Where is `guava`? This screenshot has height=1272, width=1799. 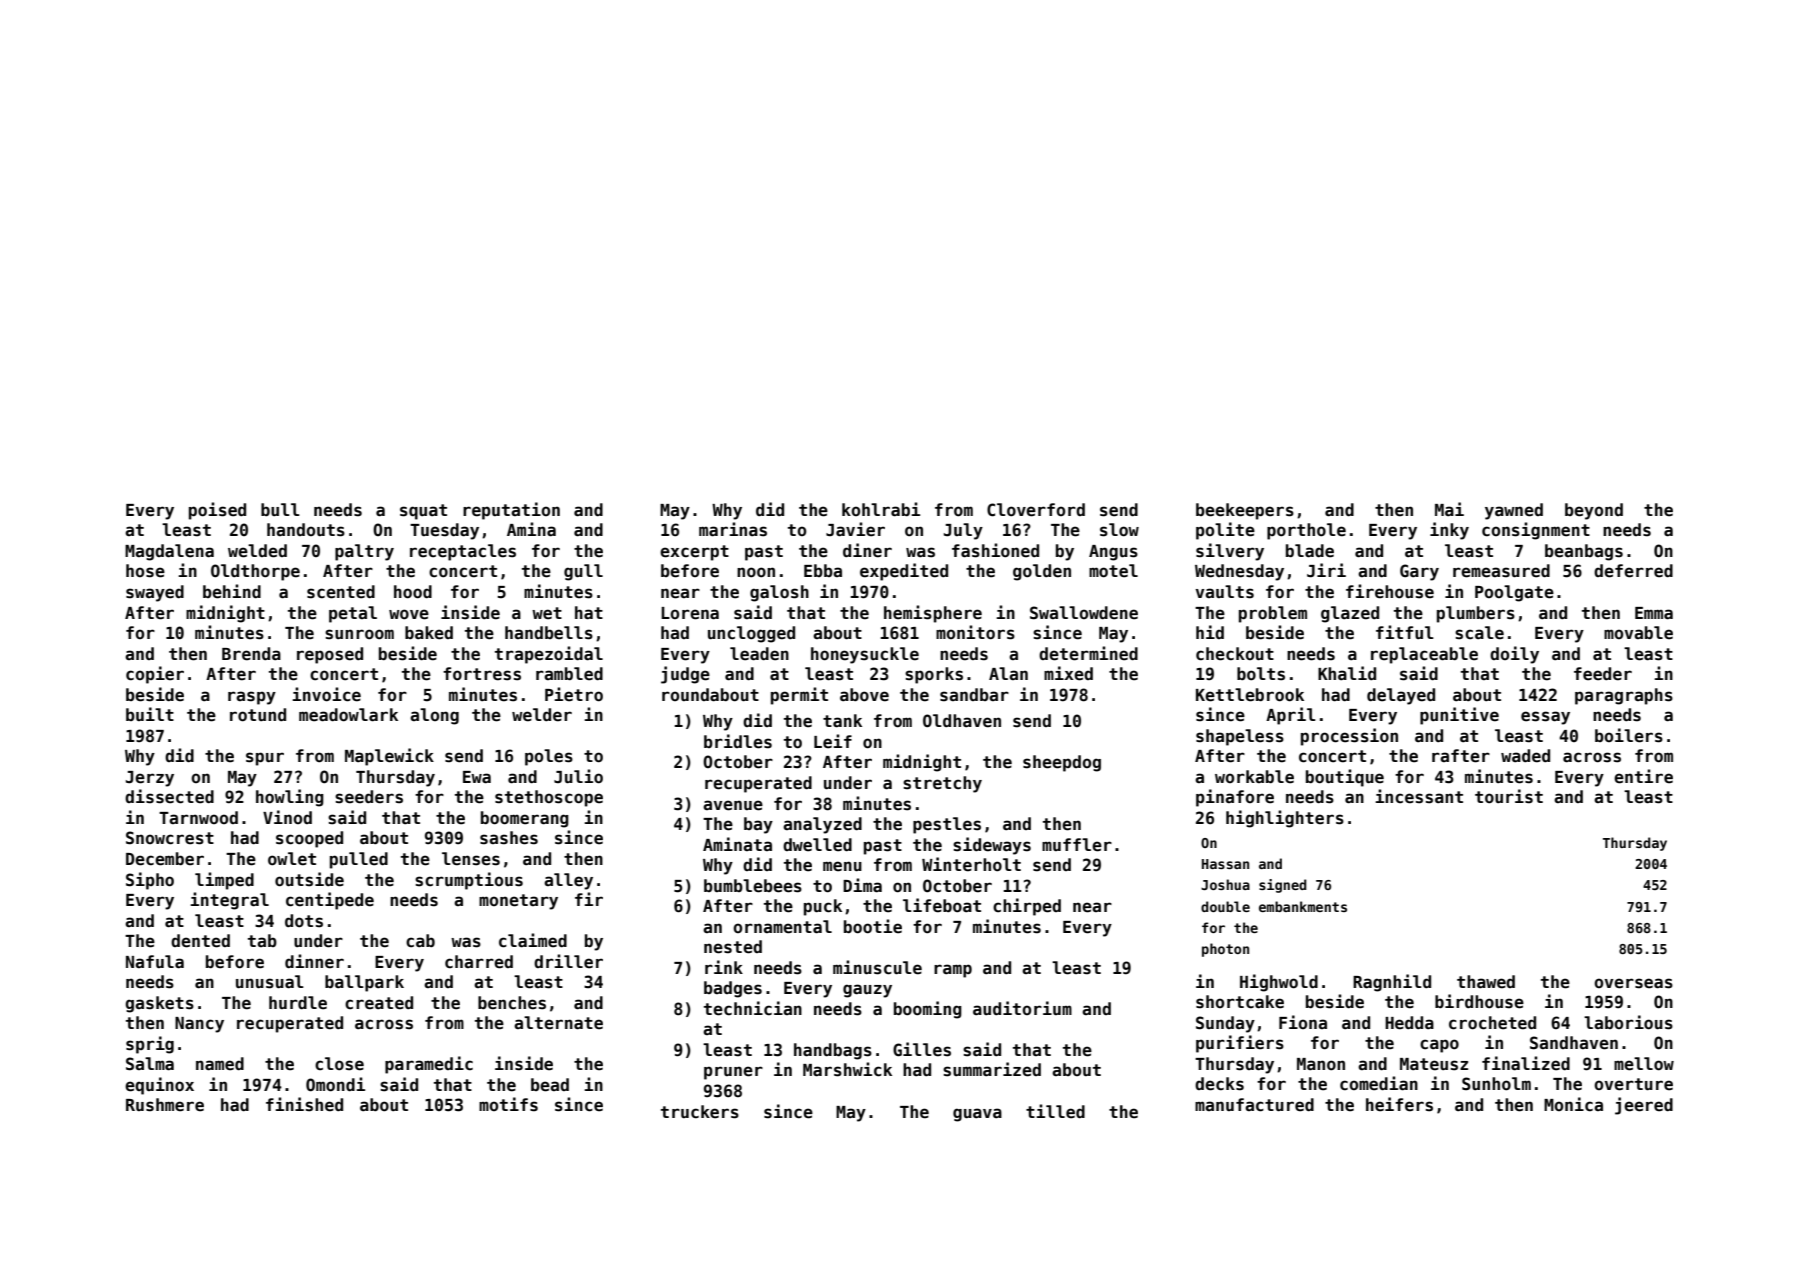 guava is located at coordinates (977, 1115).
